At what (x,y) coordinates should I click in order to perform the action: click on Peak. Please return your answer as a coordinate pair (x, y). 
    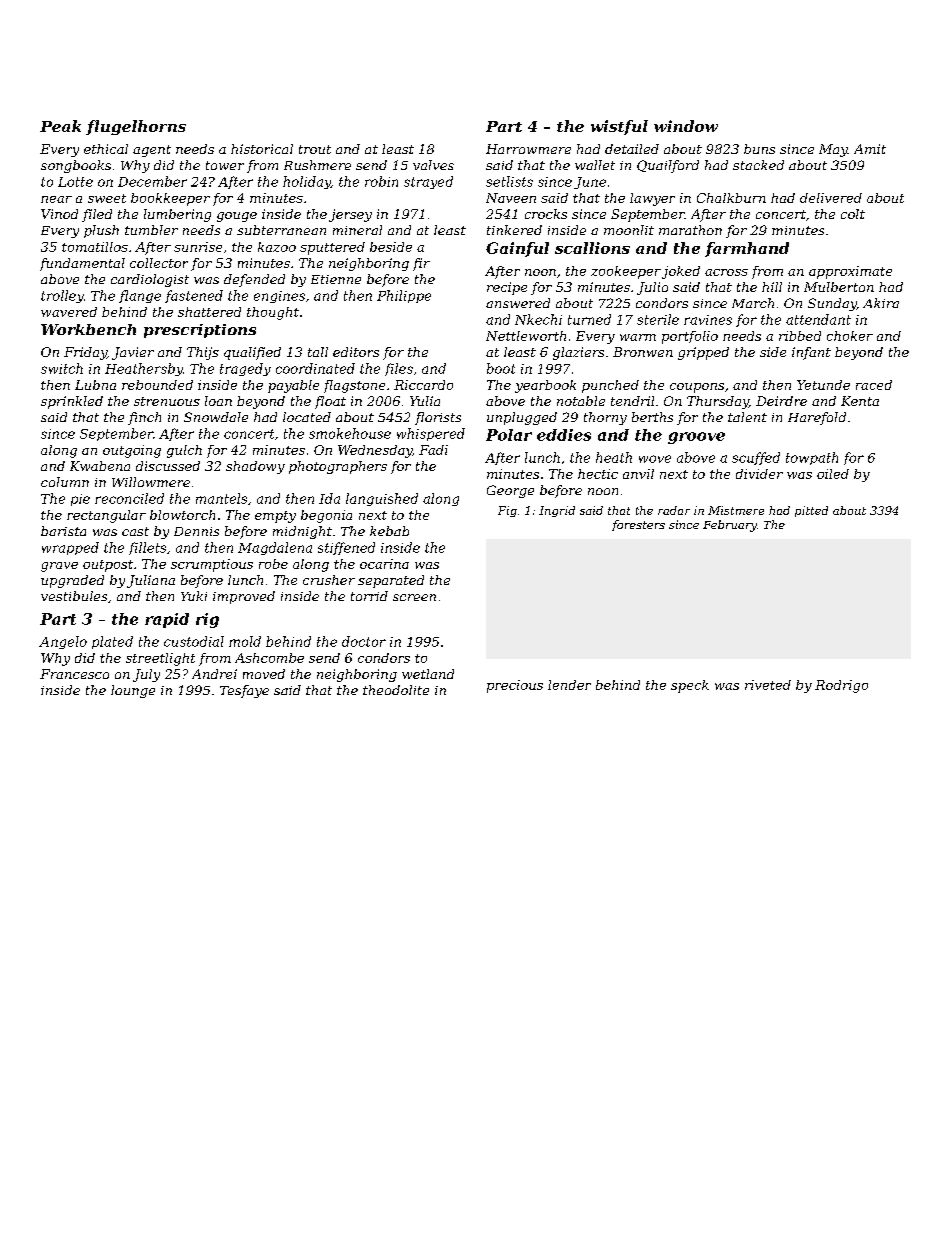
    Looking at the image, I should click on (60, 126).
